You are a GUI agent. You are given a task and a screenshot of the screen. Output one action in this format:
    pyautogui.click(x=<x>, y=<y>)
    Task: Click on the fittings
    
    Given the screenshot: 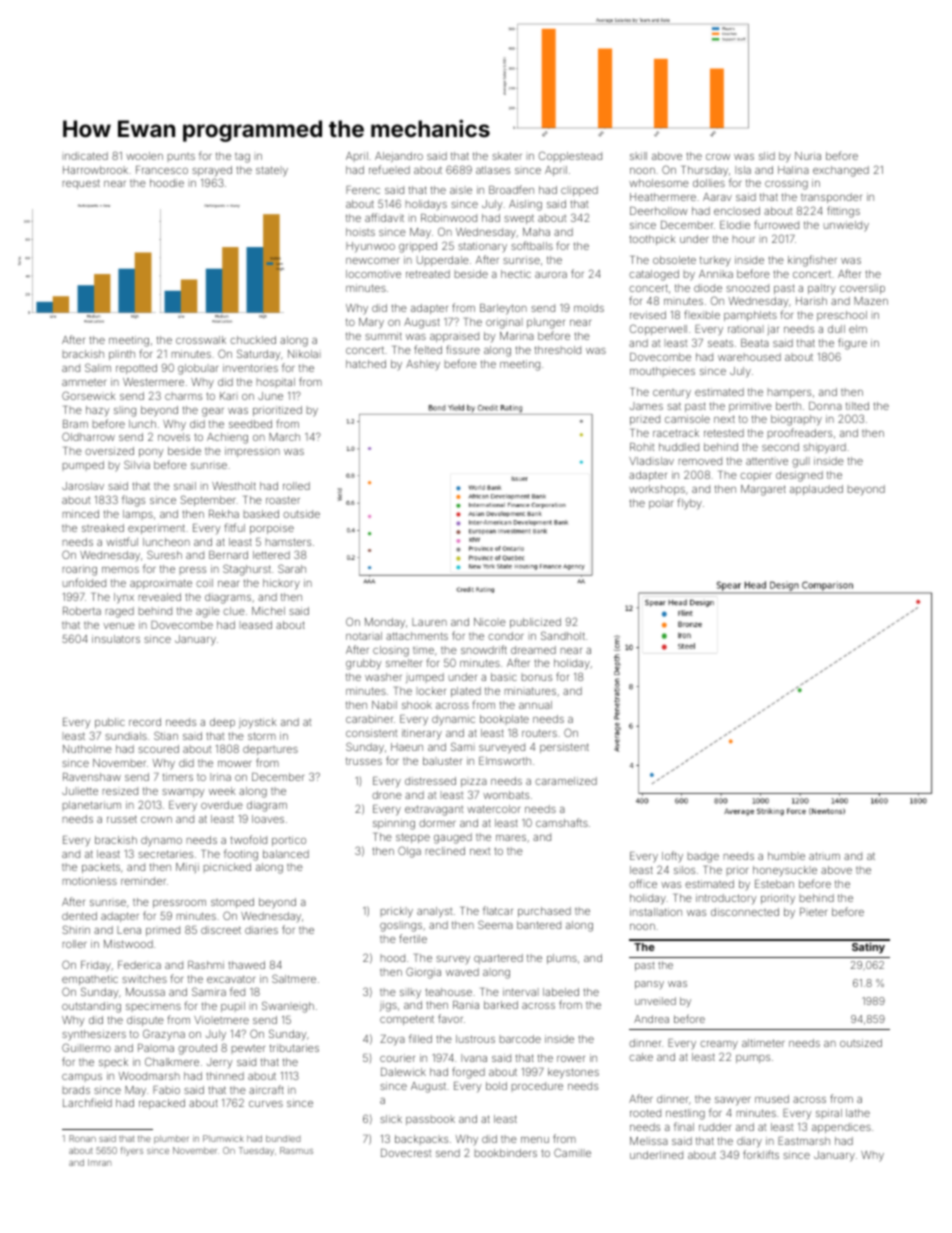 What is the action you would take?
    pyautogui.click(x=843, y=212)
